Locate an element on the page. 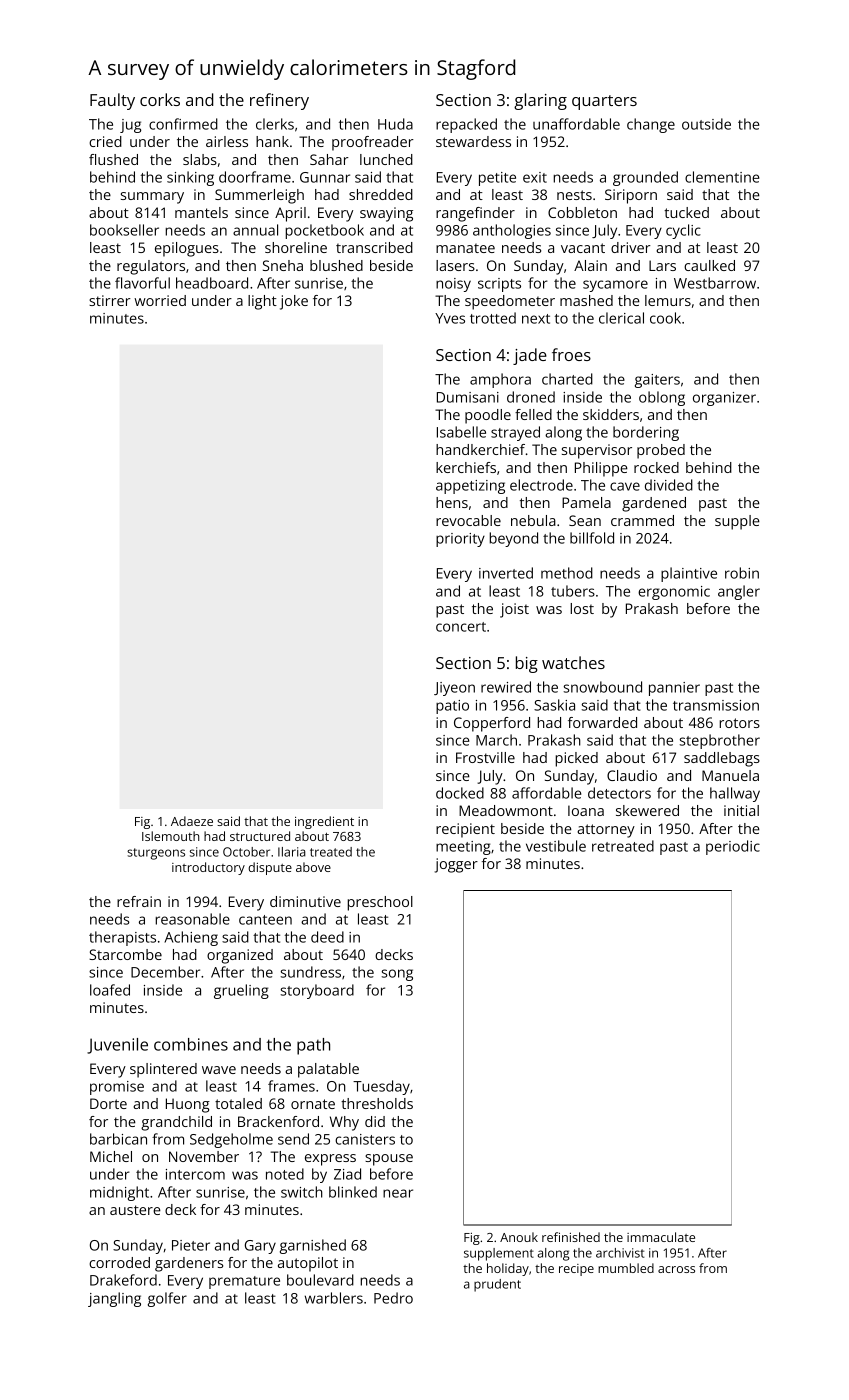  jangling is located at coordinates (114, 1299).
